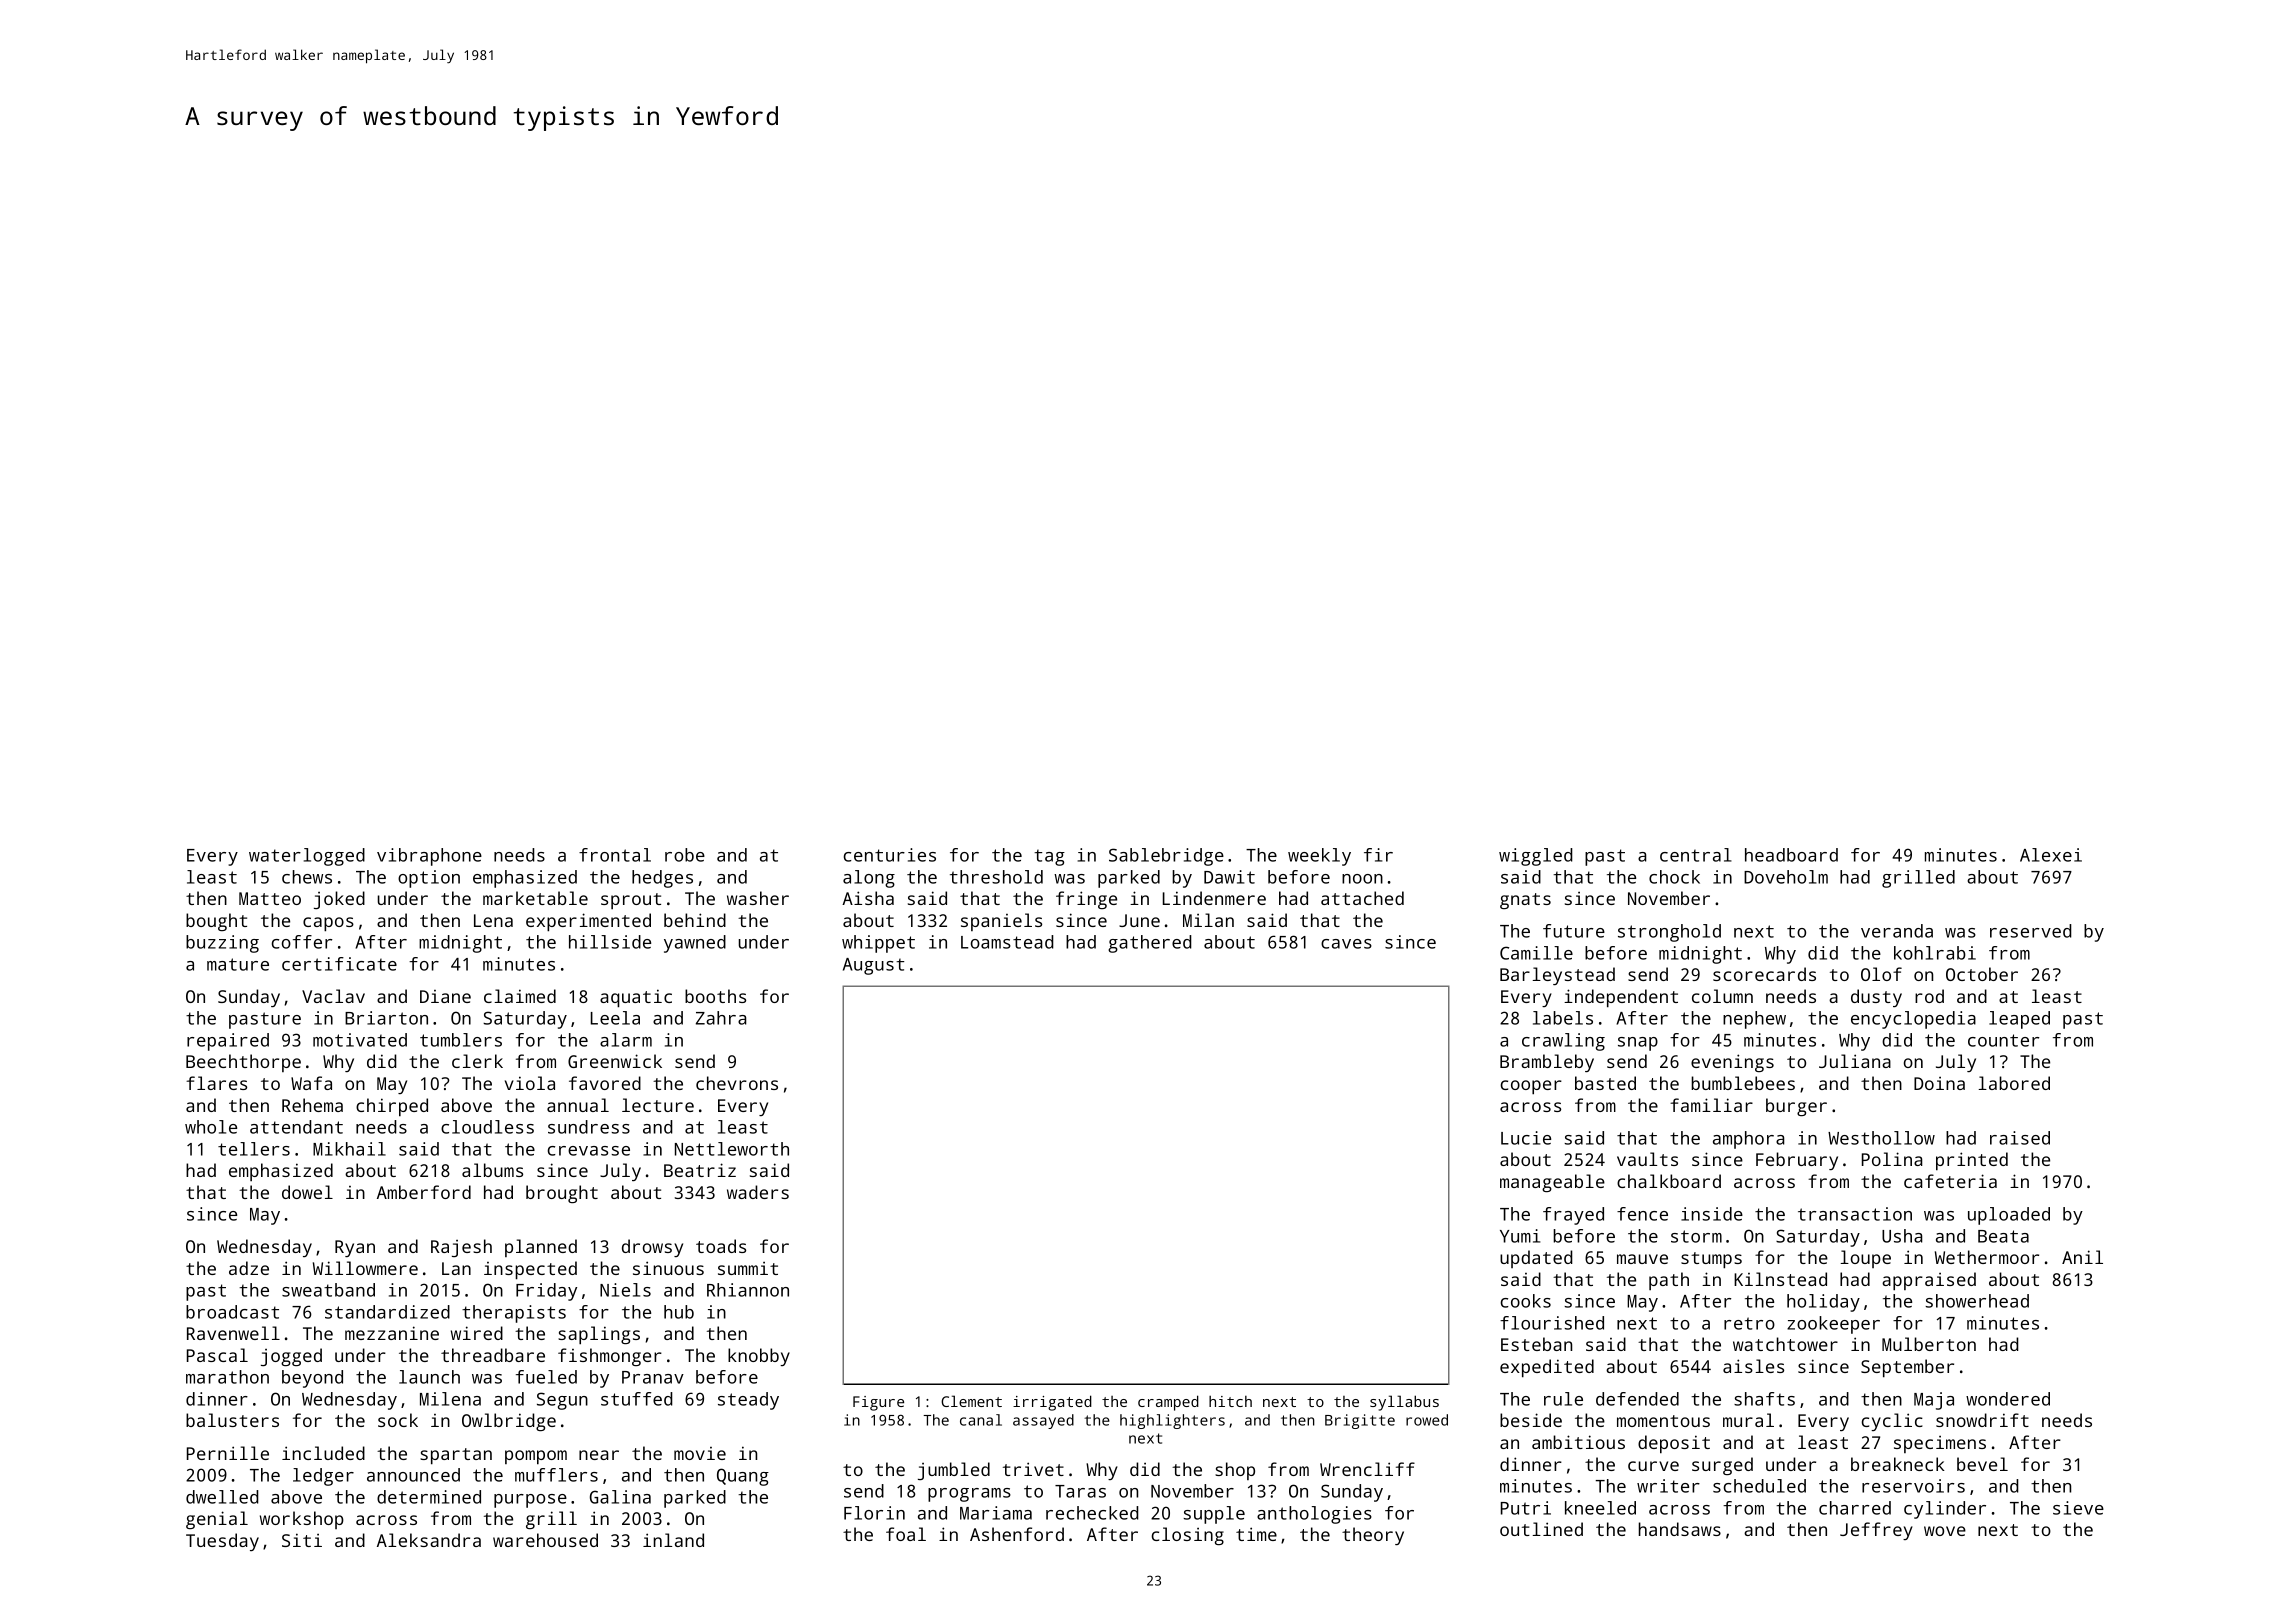 Image resolution: width=2292 pixels, height=1620 pixels. What do you see at coordinates (1166, 857) in the screenshot?
I see `Sablebridge` at bounding box center [1166, 857].
